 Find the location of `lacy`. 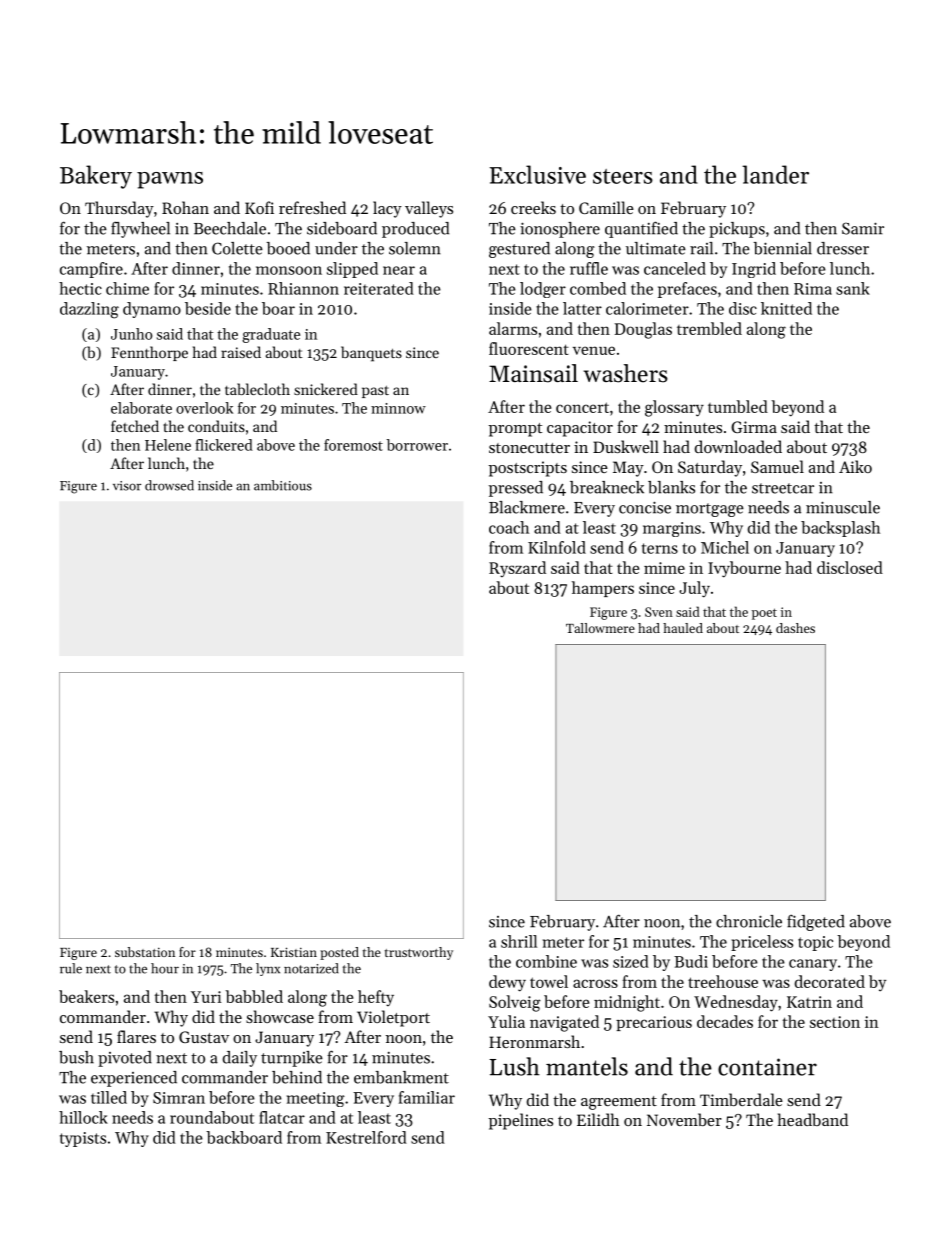

lacy is located at coordinates (387, 209).
